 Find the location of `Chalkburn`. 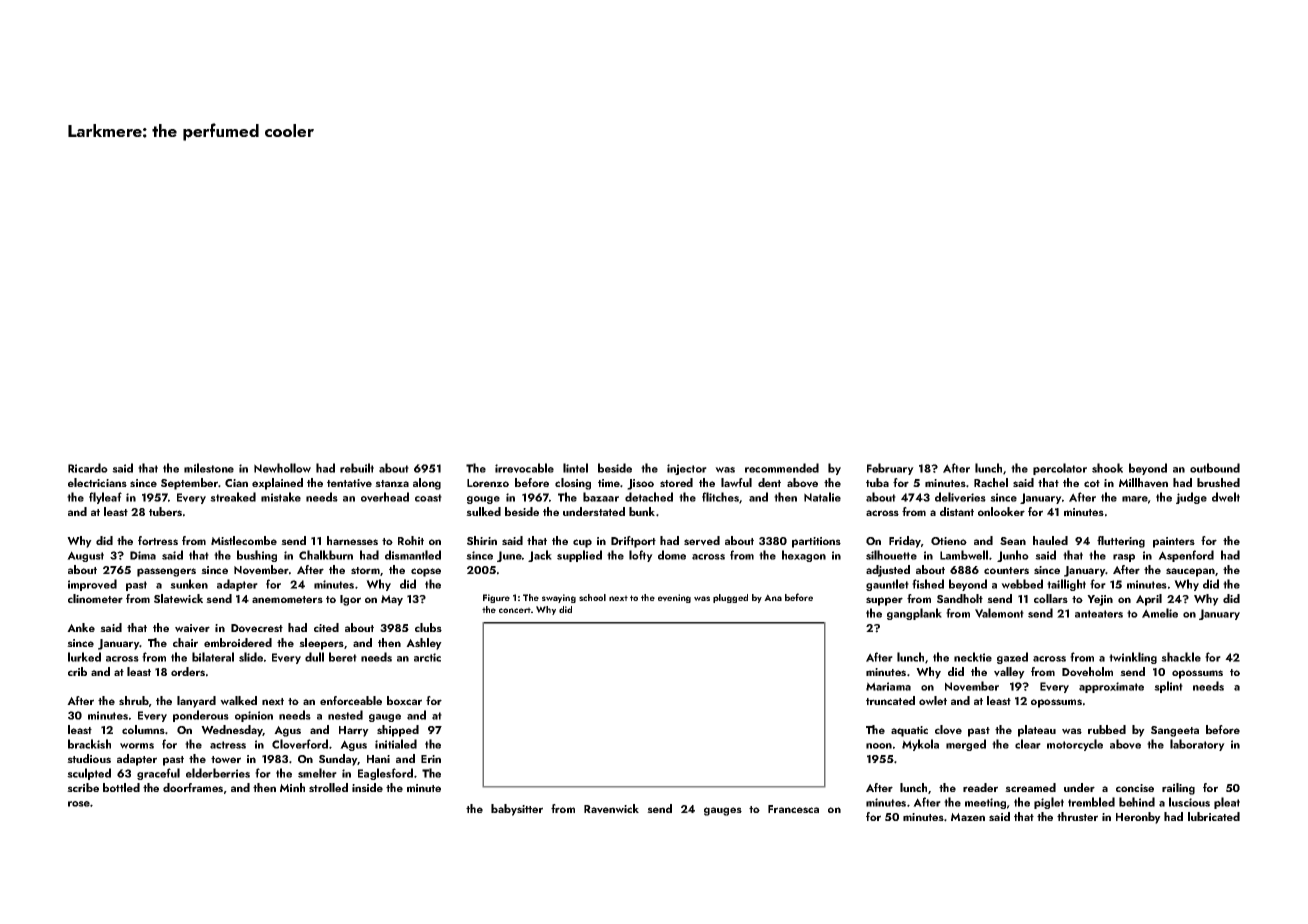

Chalkburn is located at coordinates (326, 555).
